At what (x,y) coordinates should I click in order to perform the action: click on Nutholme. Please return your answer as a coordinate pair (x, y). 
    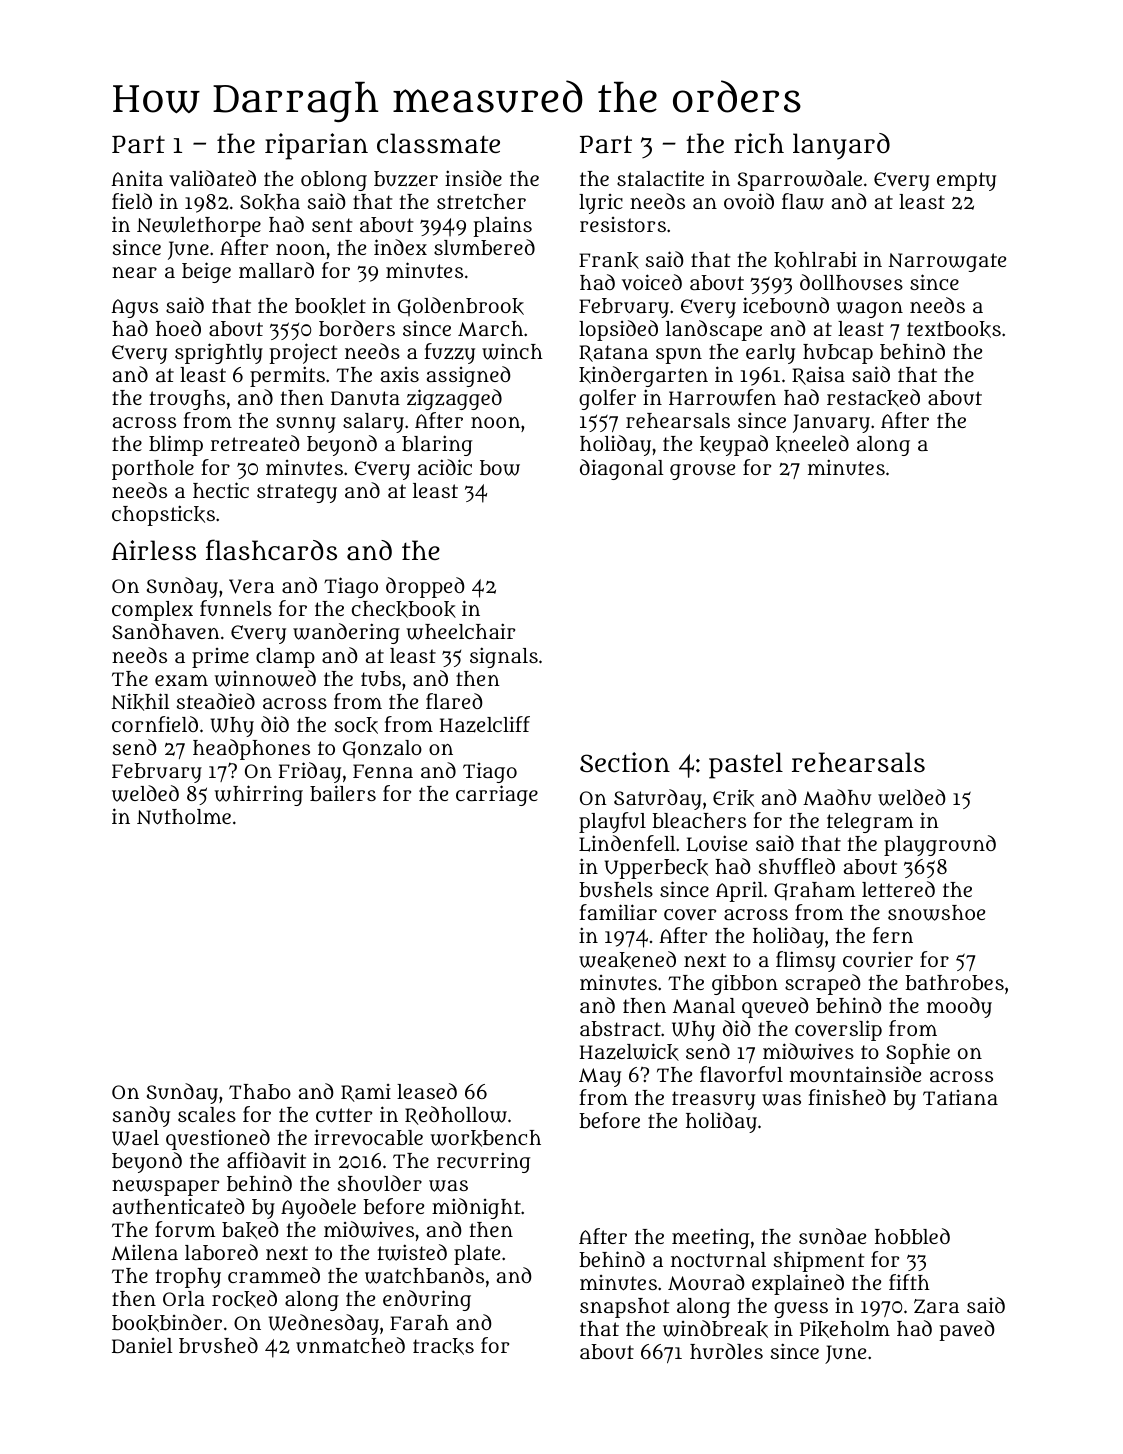
    Looking at the image, I should click on (184, 817).
